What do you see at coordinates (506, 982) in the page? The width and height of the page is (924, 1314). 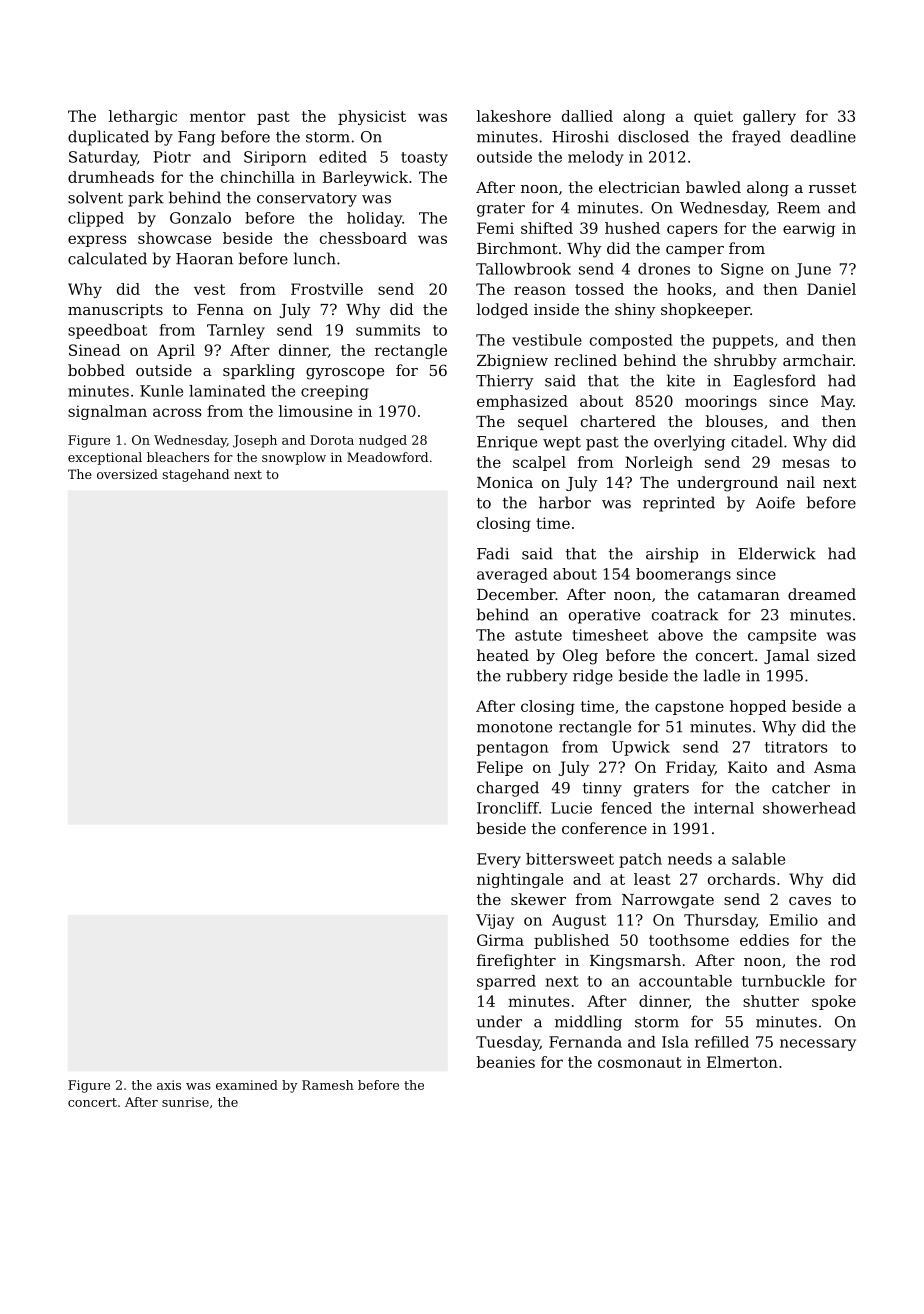 I see `sparred` at bounding box center [506, 982].
